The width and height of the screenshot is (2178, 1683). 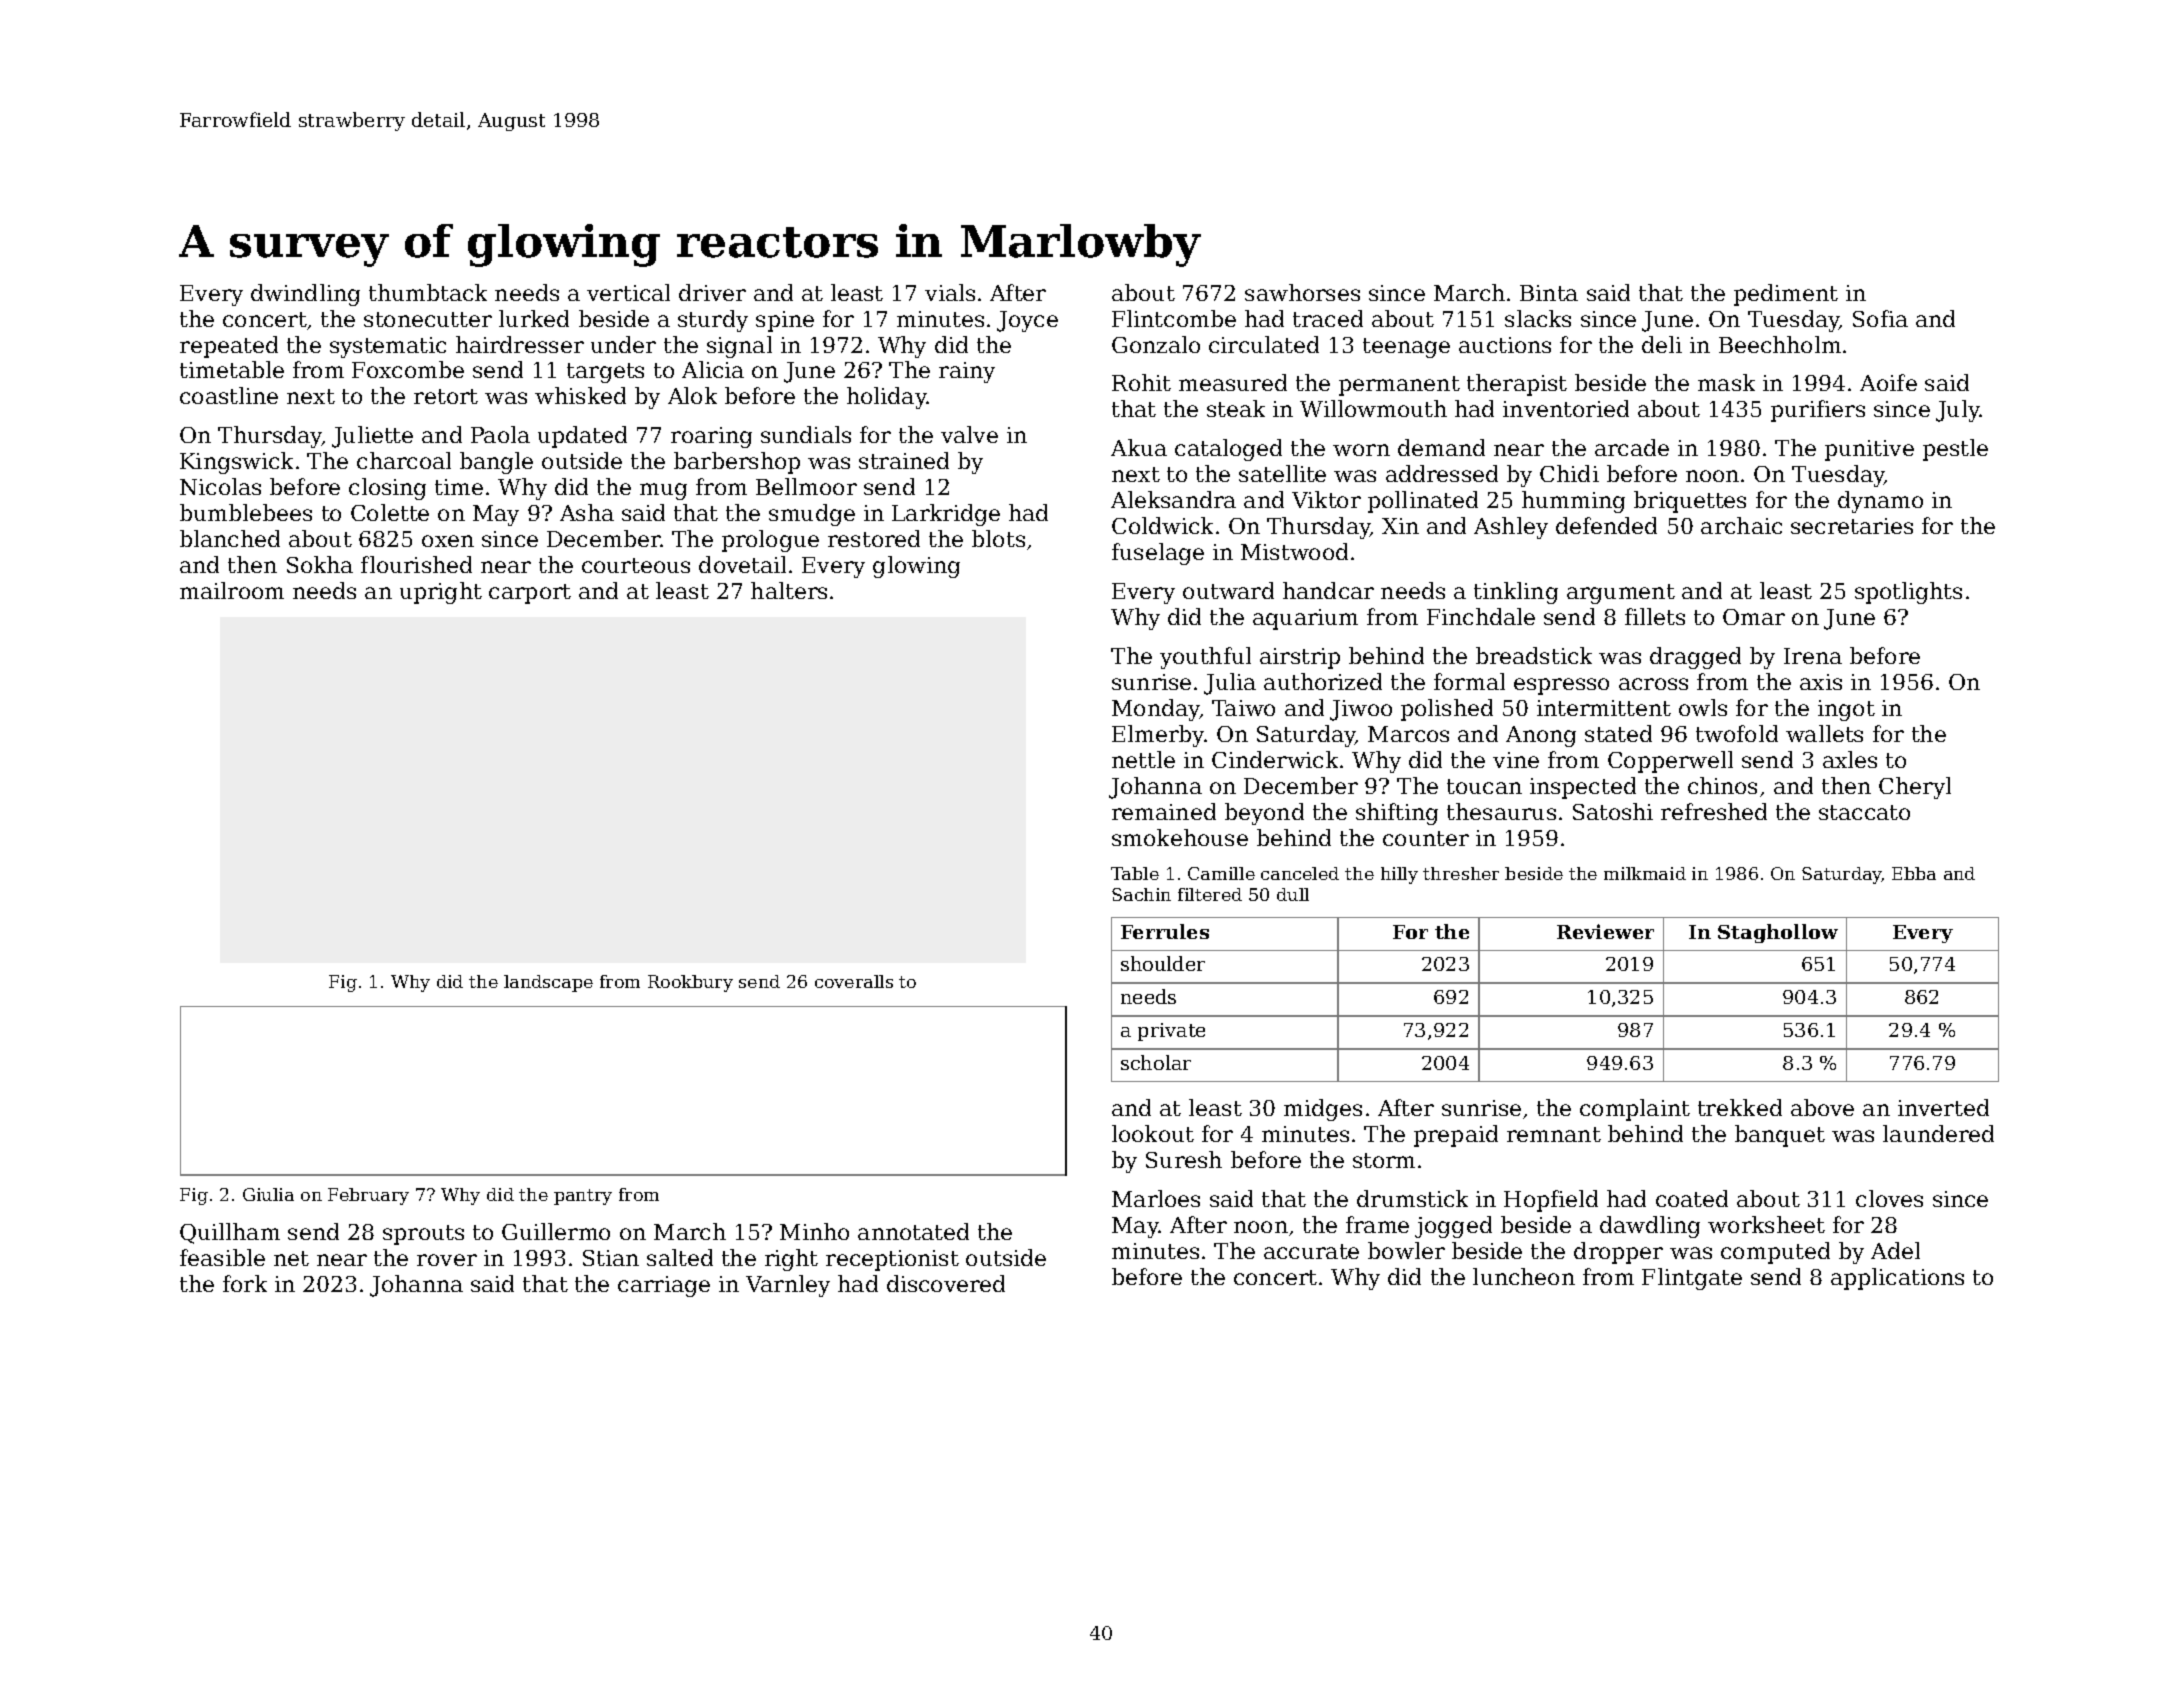 I want to click on restored, so click(x=874, y=538).
